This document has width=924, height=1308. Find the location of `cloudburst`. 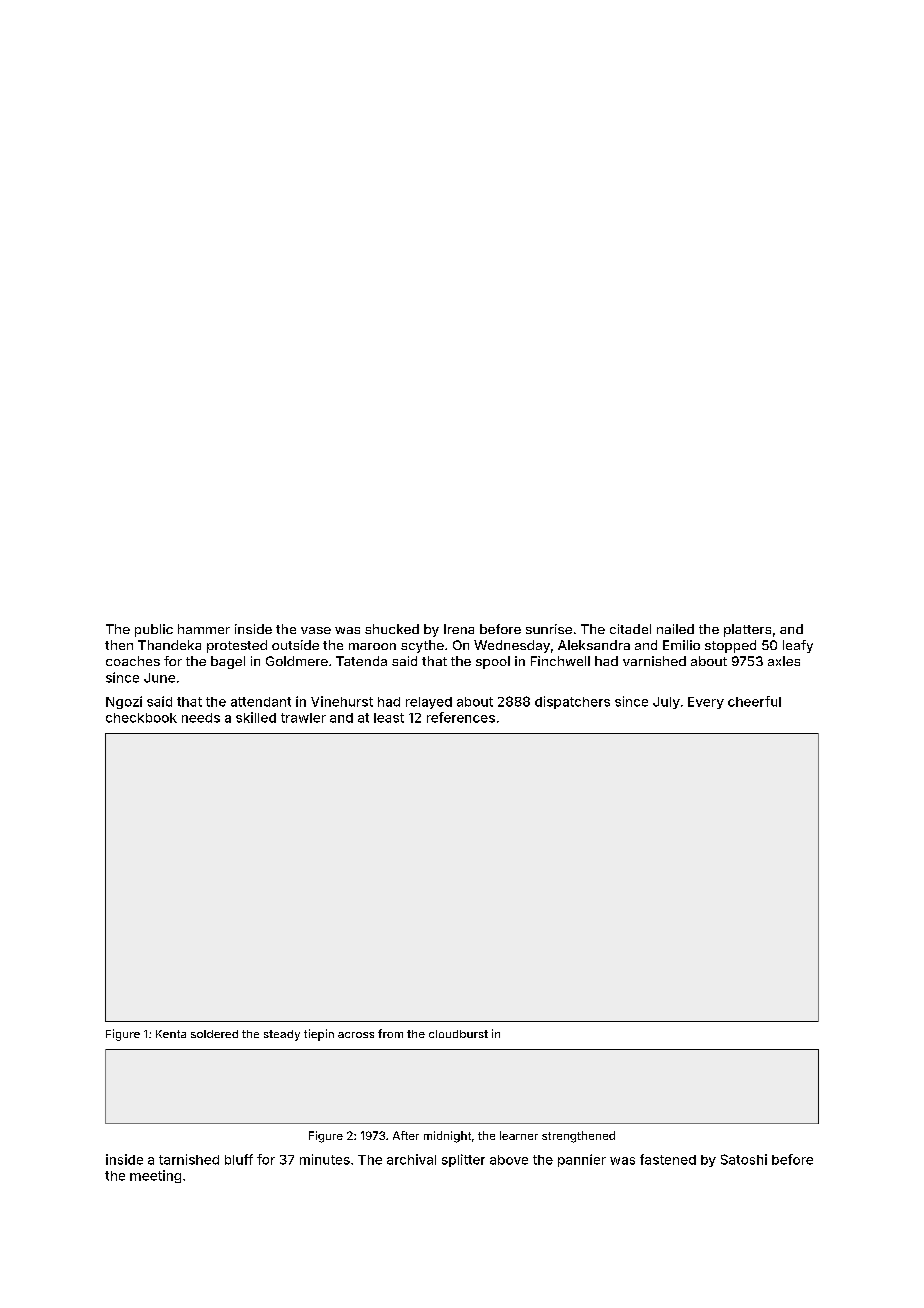

cloudburst is located at coordinates (458, 1034).
